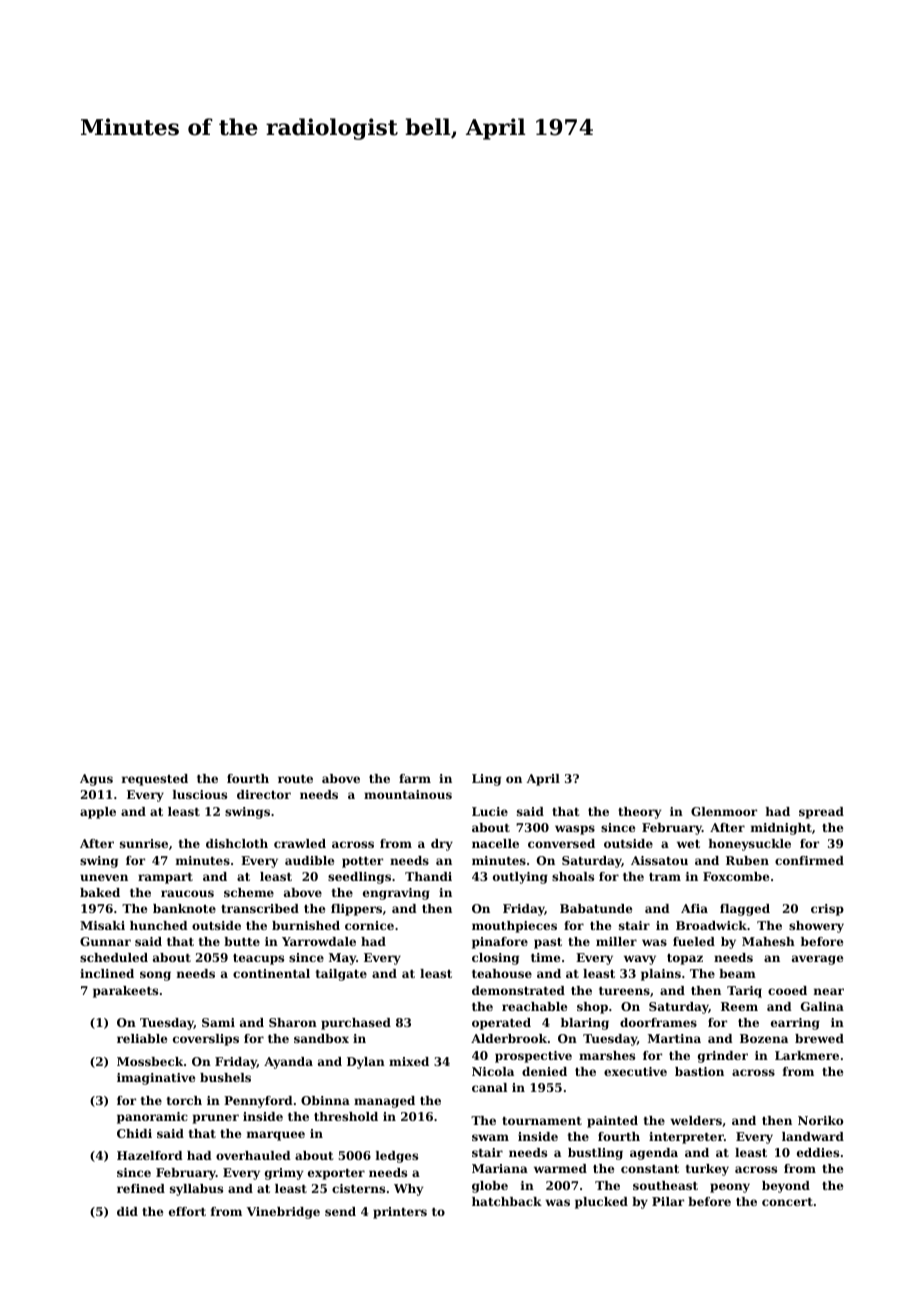  Describe the element at coordinates (514, 927) in the screenshot. I see `mouthpieces` at that location.
